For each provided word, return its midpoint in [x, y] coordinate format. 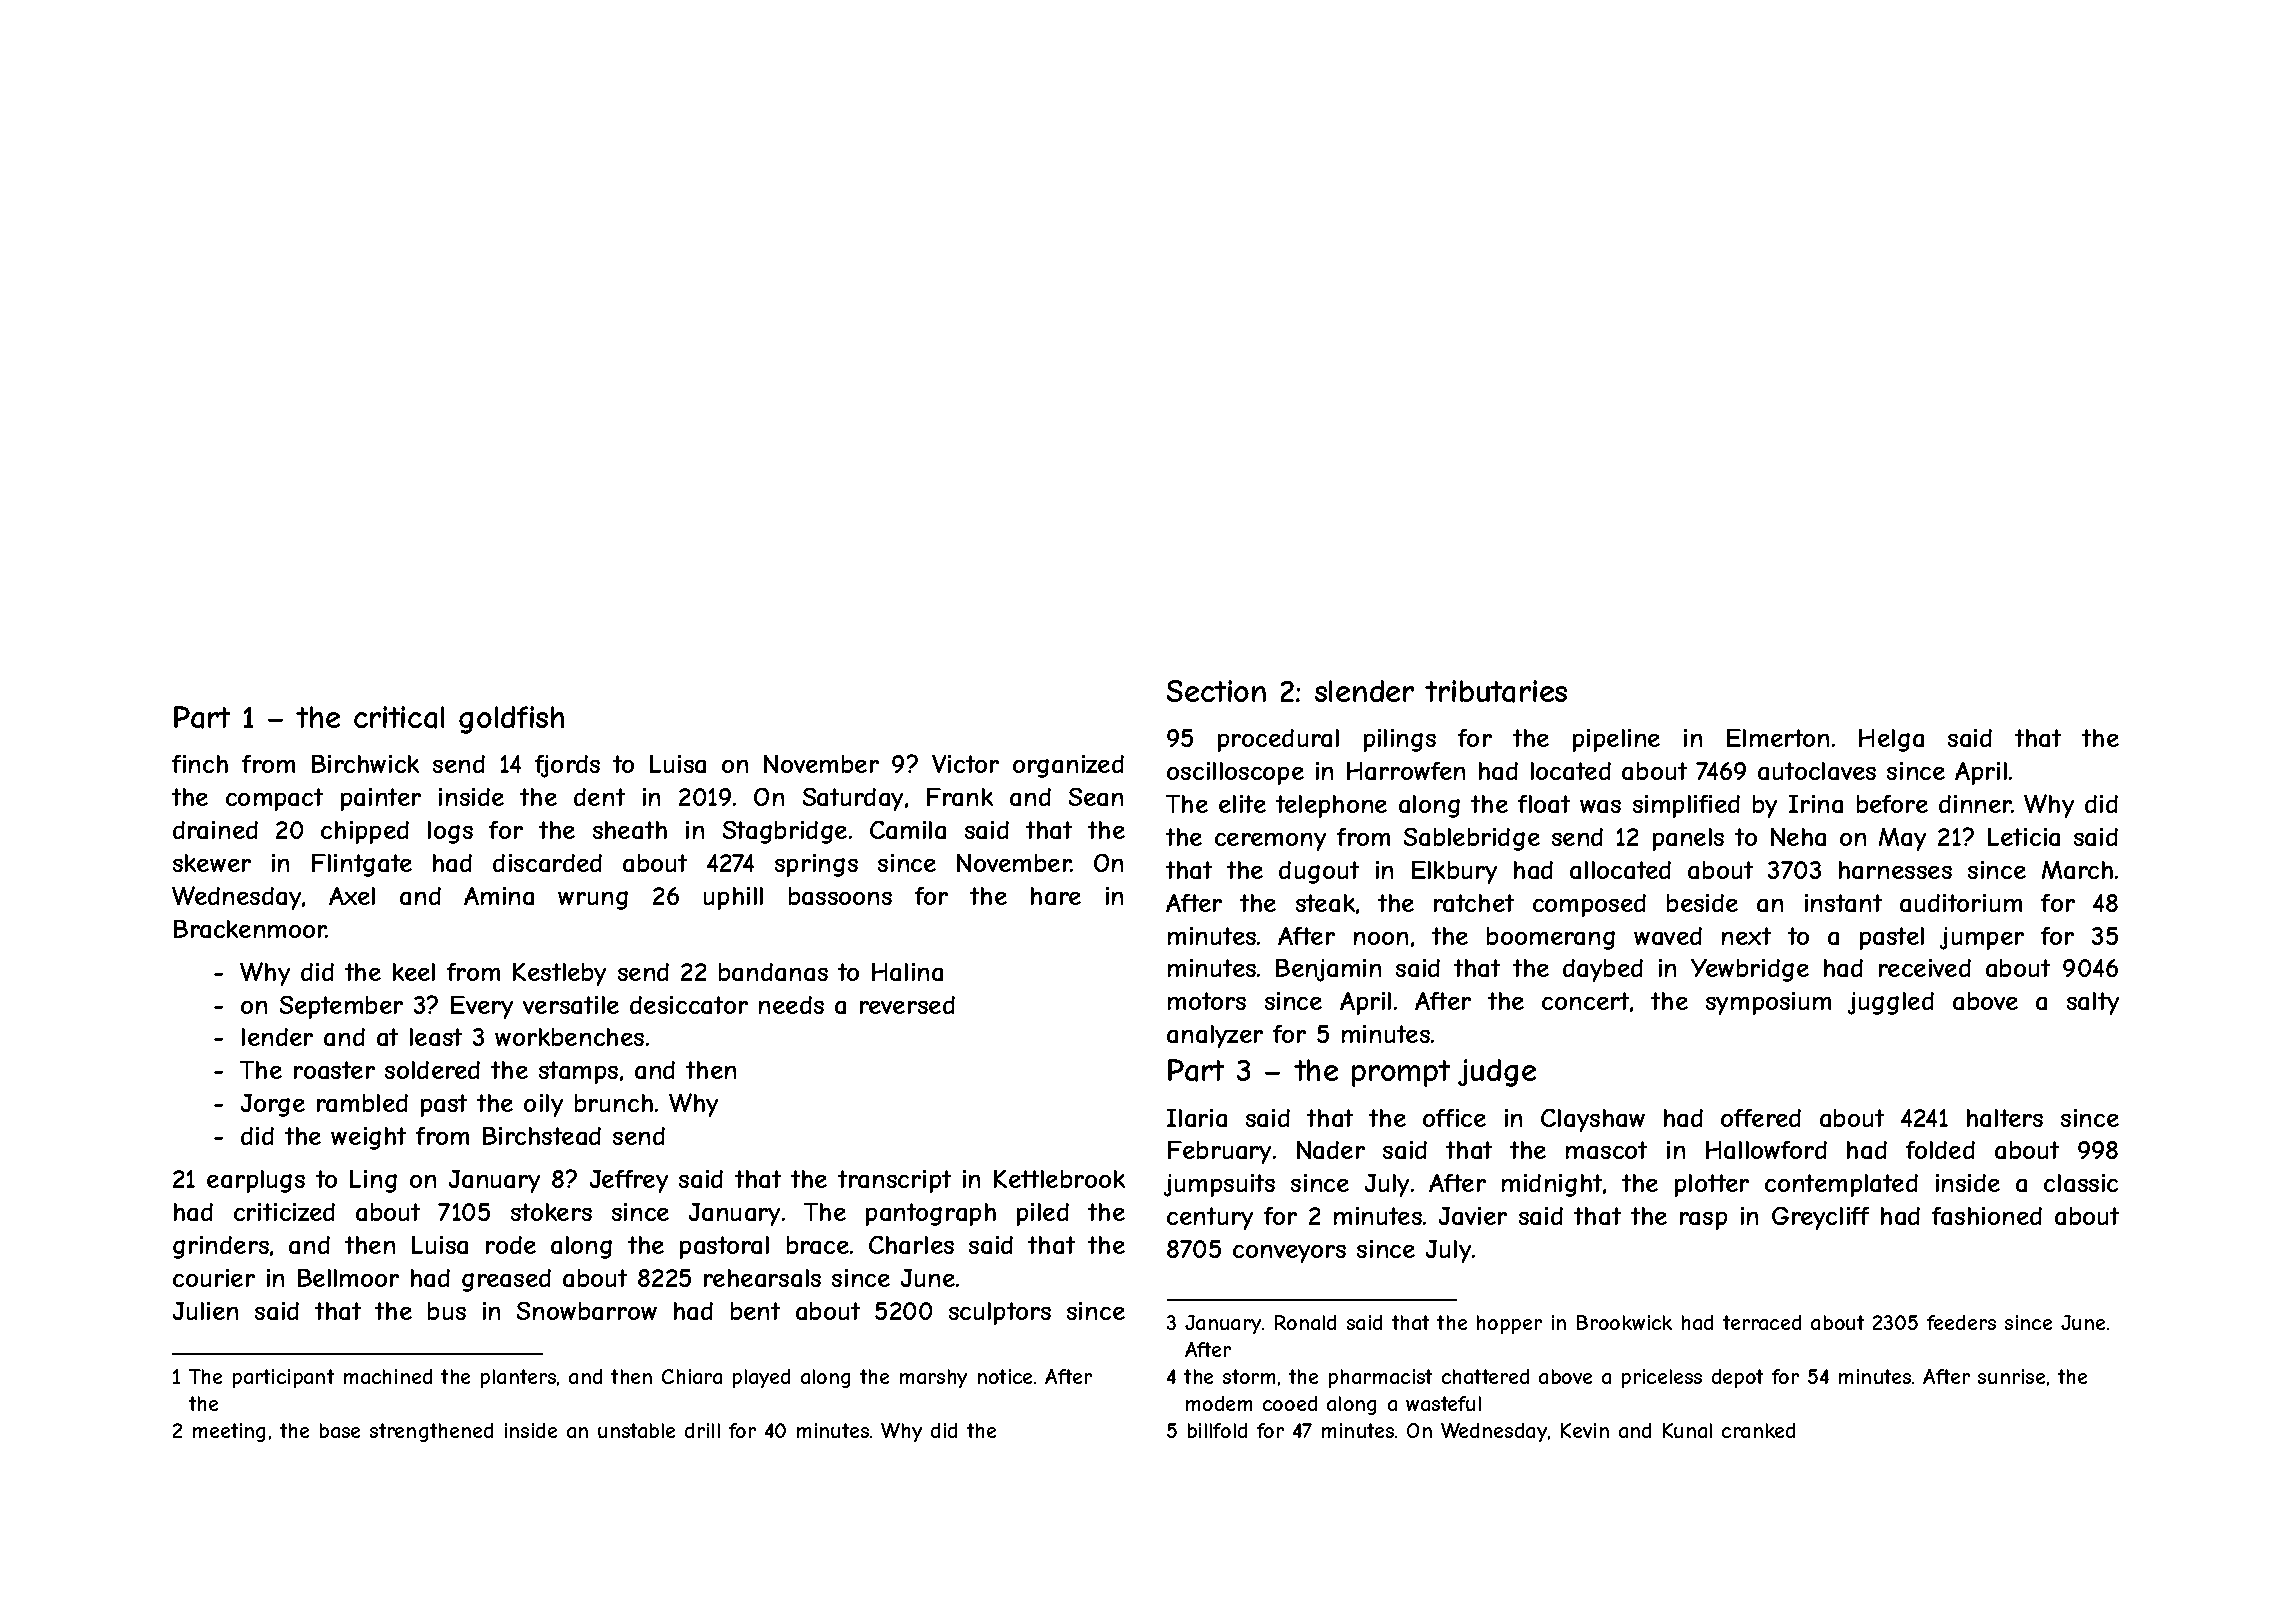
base [340, 1430]
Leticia [2024, 837]
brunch [614, 1103]
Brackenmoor [250, 929]
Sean [1096, 797]
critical [399, 717]
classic [2081, 1183]
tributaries [1496, 691]
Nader [1331, 1150]
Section [1216, 691]
